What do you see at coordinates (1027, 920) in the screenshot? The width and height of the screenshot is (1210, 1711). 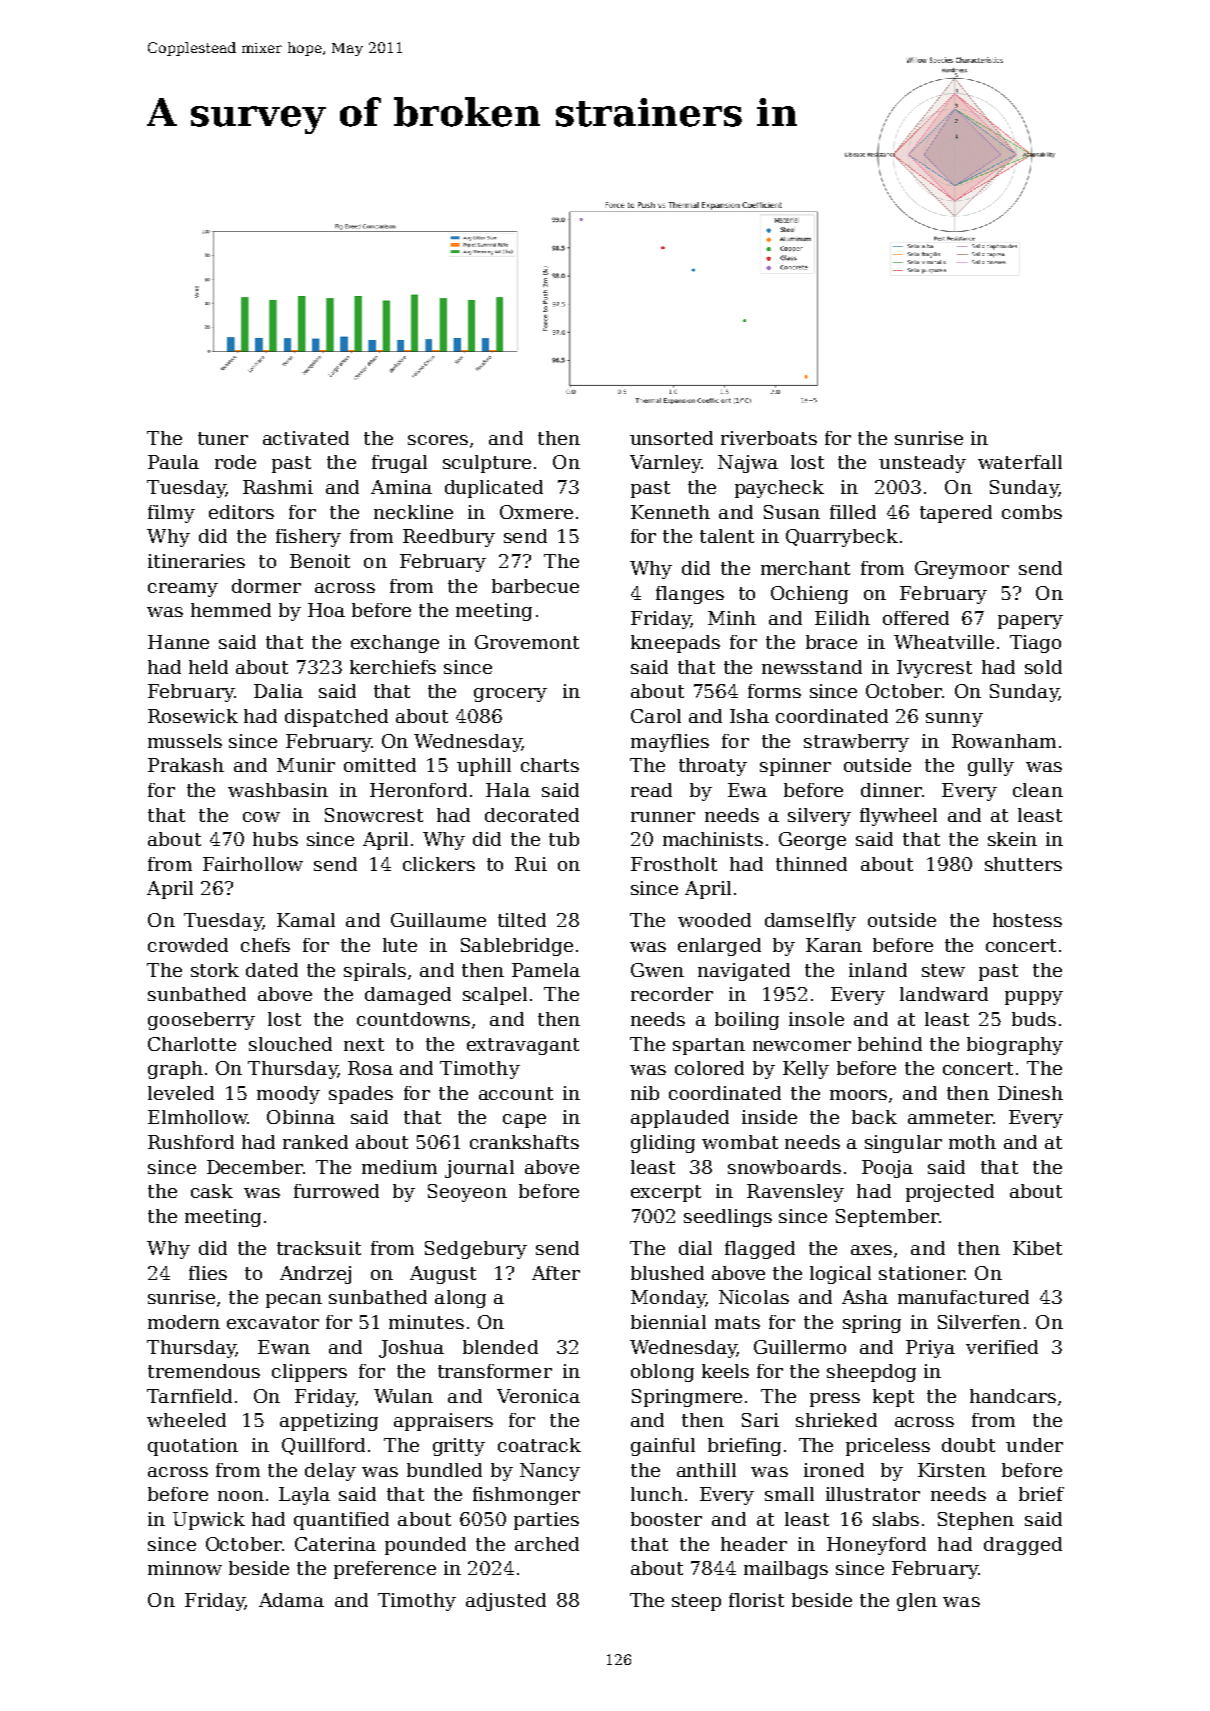 I see `hostess` at bounding box center [1027, 920].
